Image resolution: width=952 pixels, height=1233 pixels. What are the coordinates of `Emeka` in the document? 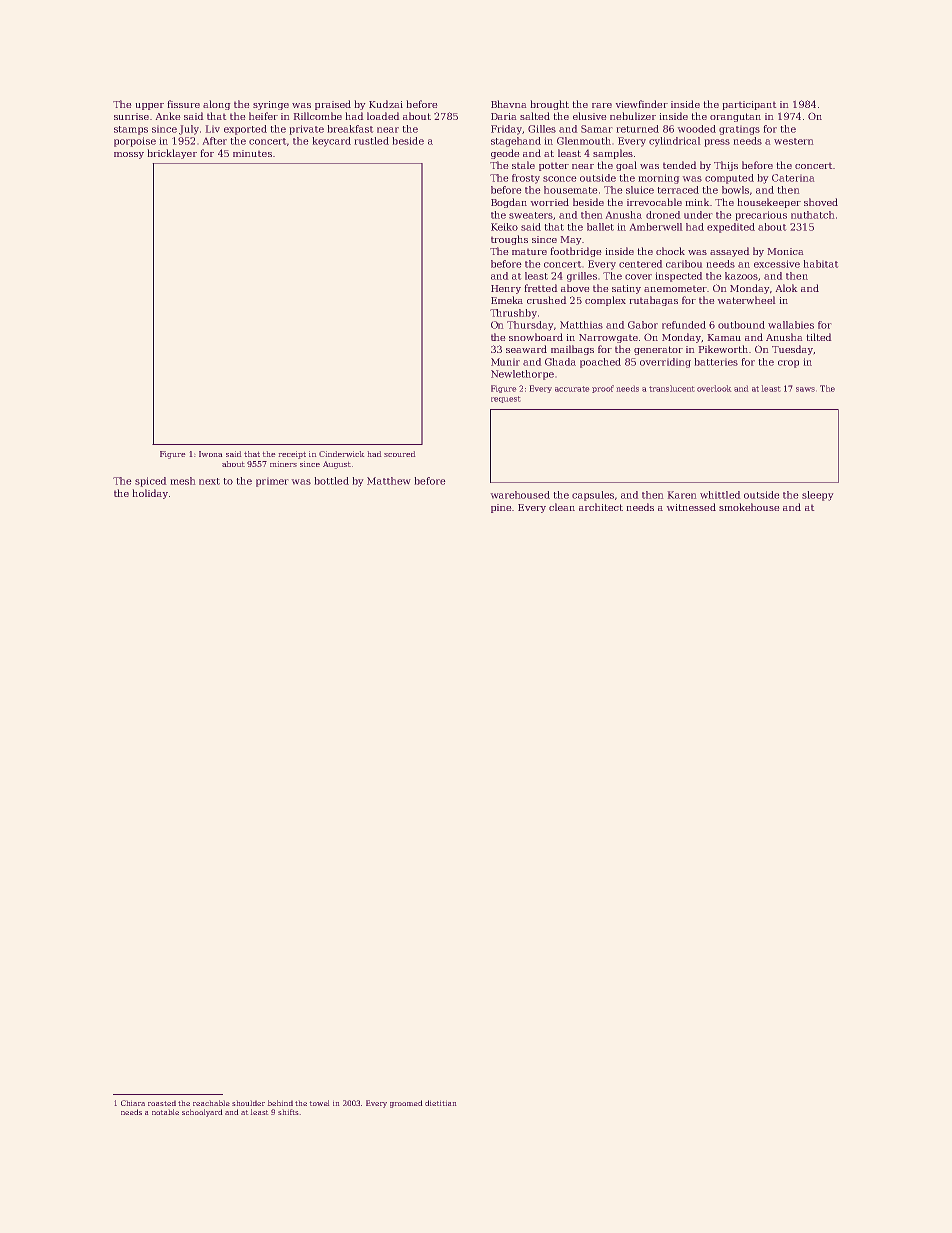 It's located at (507, 300).
